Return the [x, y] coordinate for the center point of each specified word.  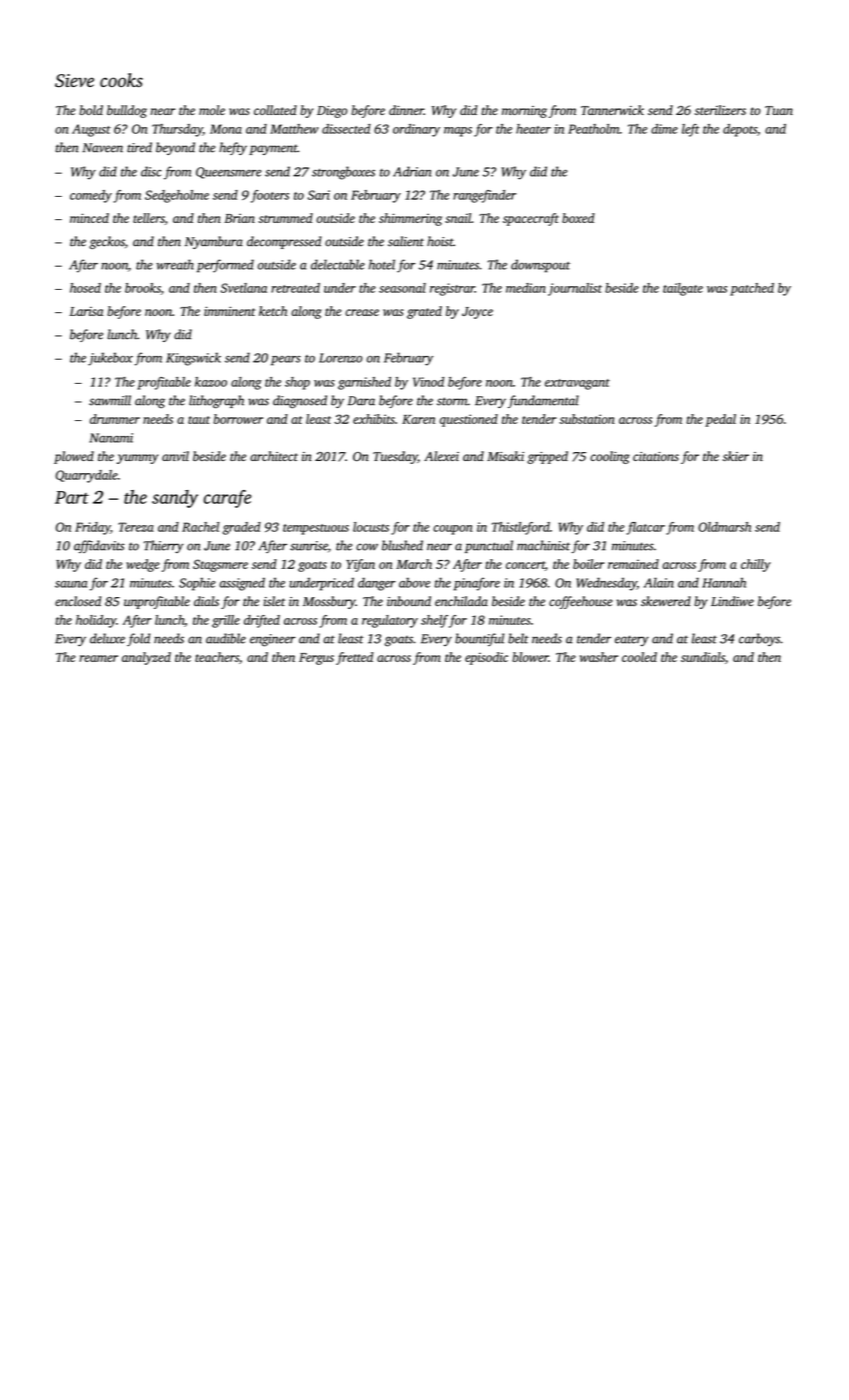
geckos [107, 242]
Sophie [197, 584]
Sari [319, 195]
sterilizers [720, 110]
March [414, 564]
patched [752, 289]
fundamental [543, 401]
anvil [175, 456]
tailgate [683, 289]
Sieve [74, 81]
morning [524, 112]
